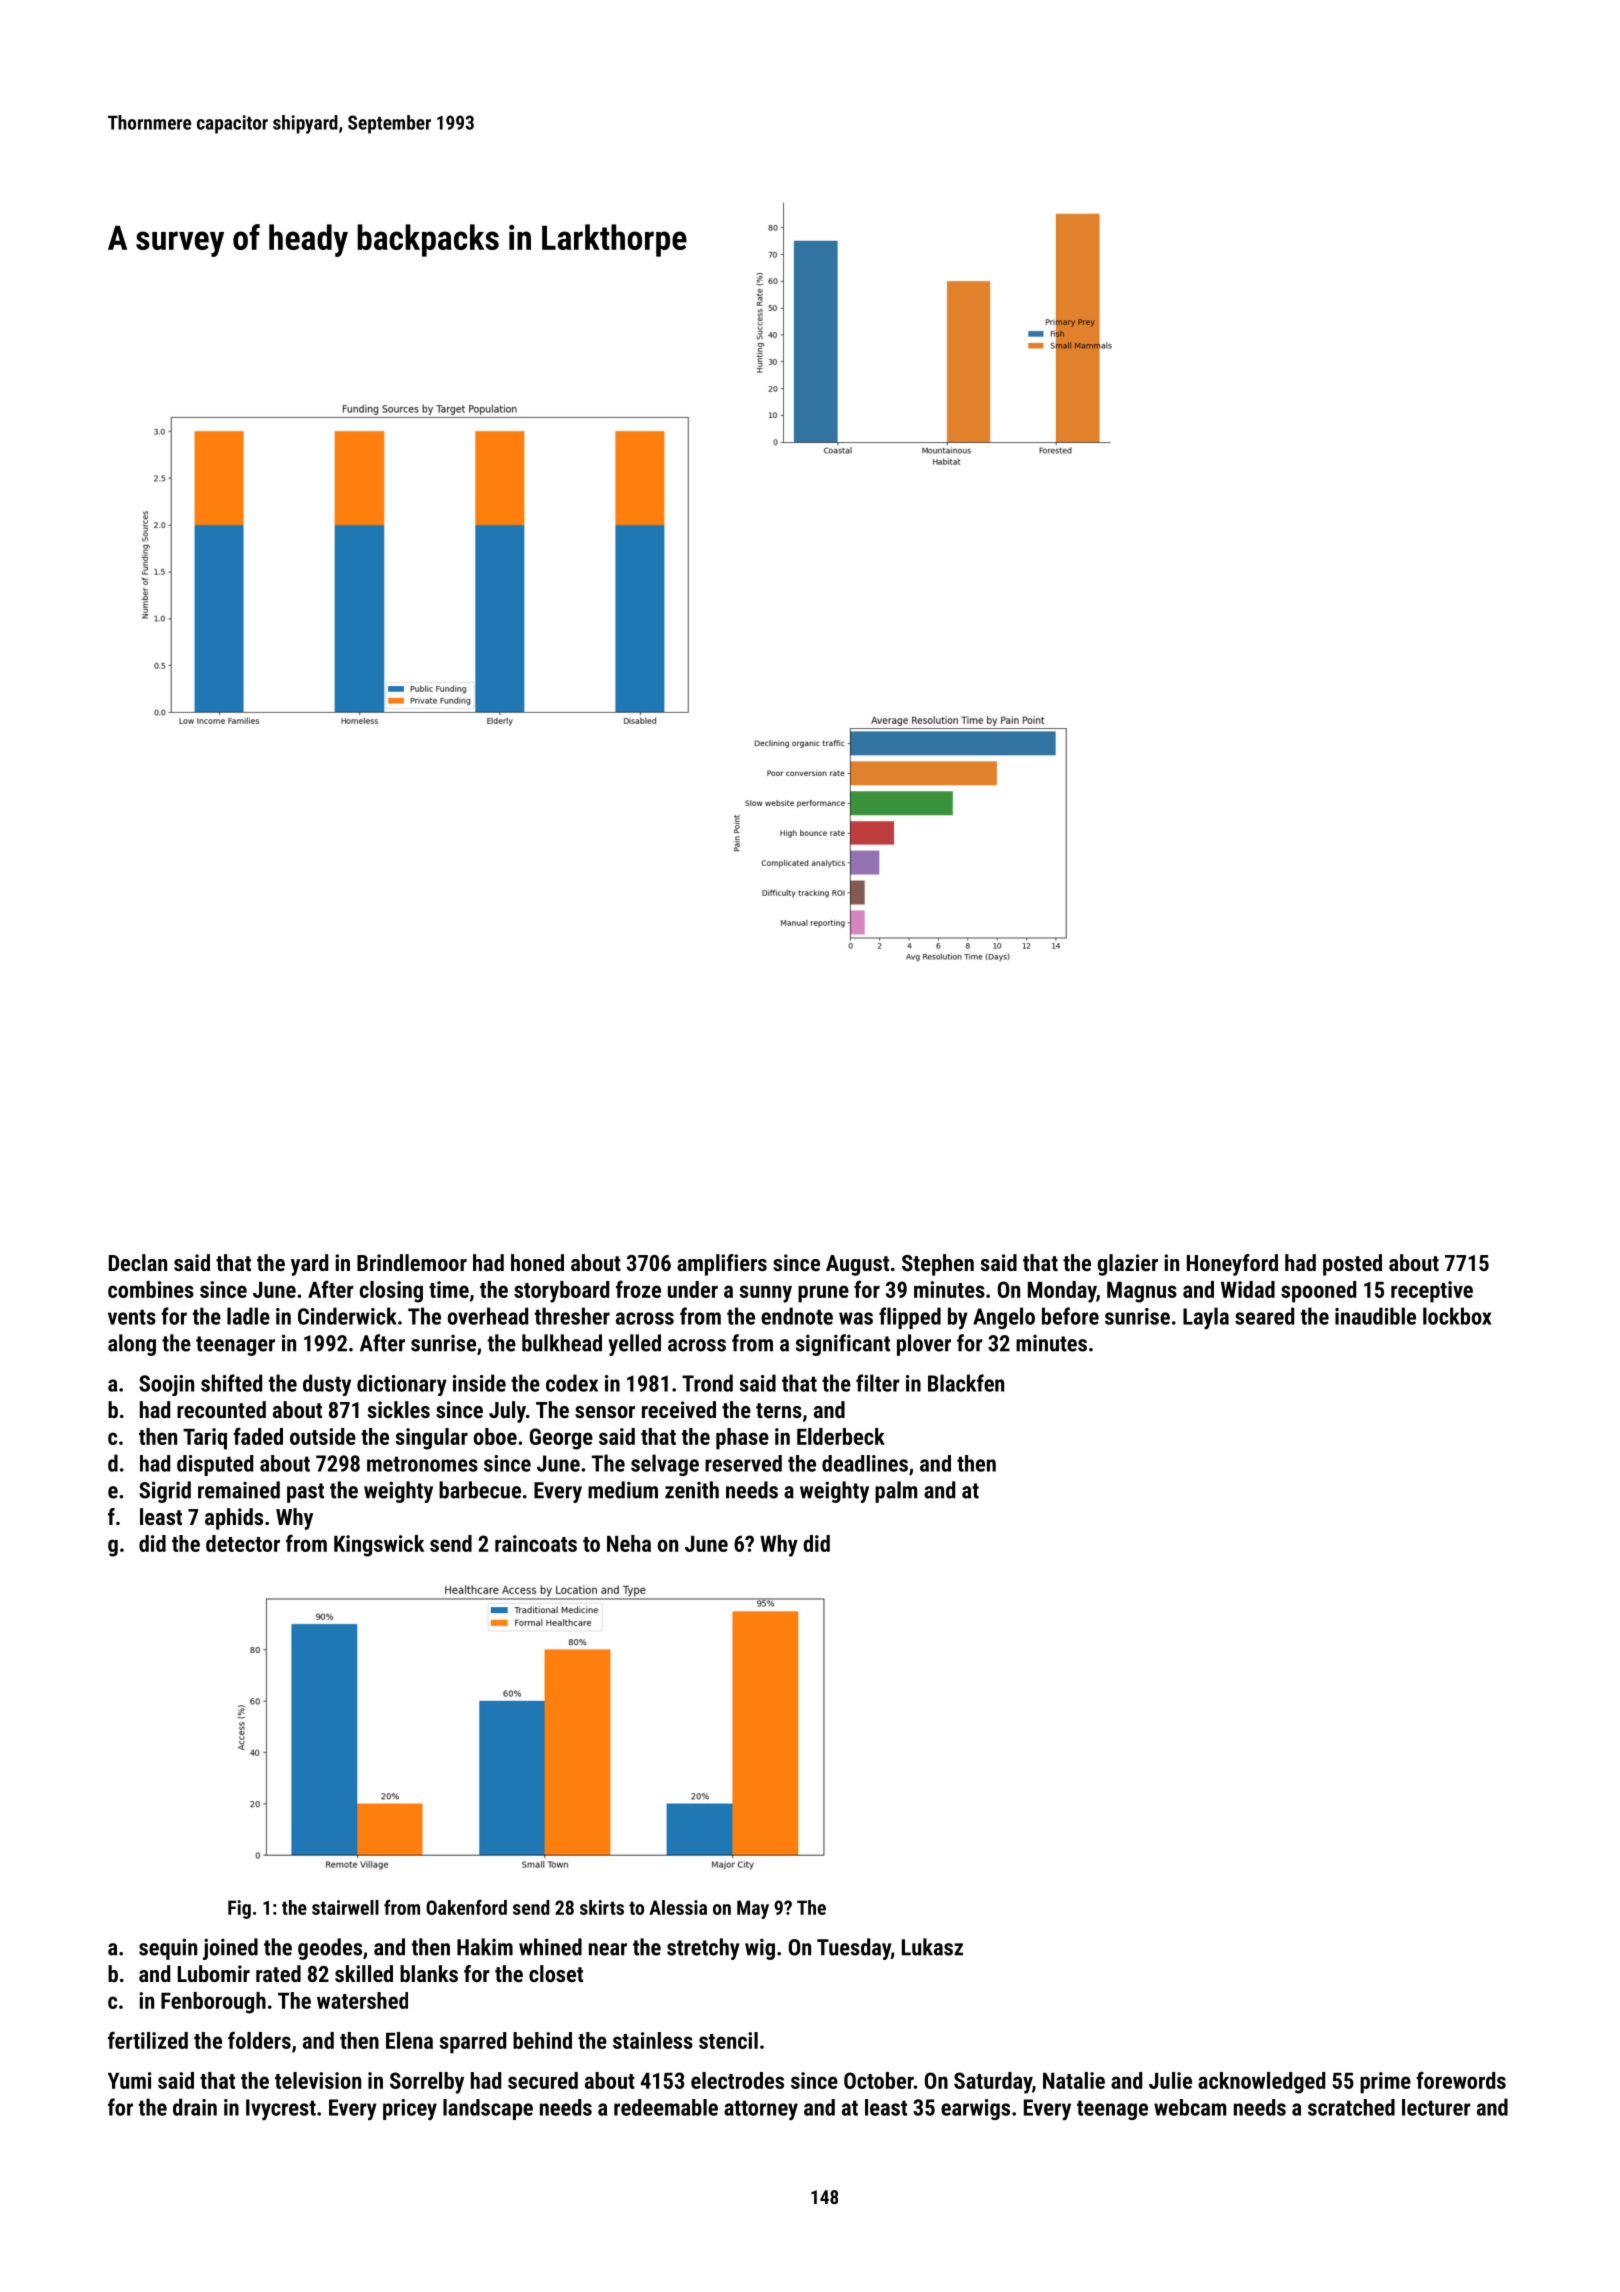 The image size is (1620, 2292). I want to click on along, so click(132, 1345).
